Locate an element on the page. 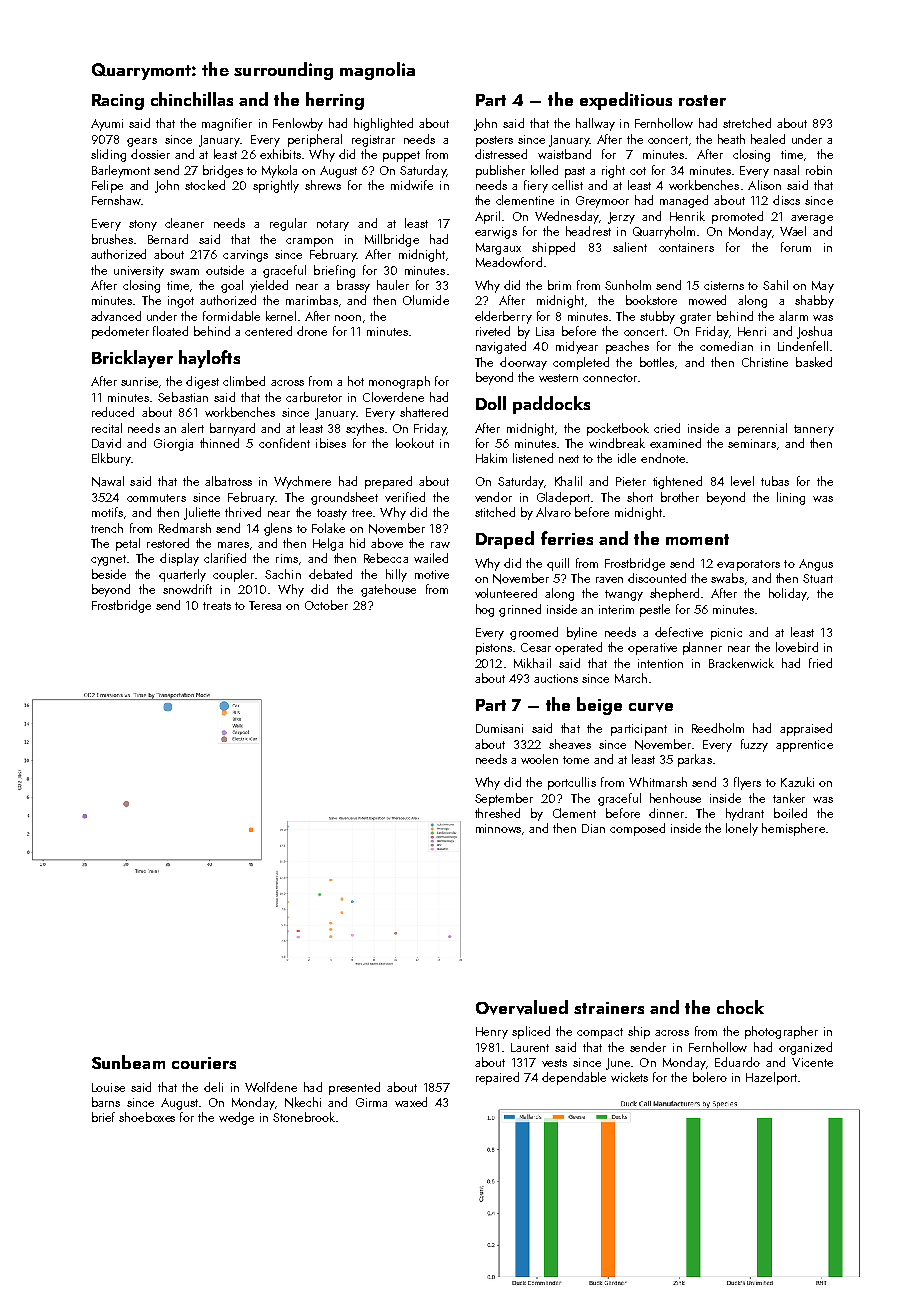 This page has width=924, height=1308. Christine is located at coordinates (765, 362).
